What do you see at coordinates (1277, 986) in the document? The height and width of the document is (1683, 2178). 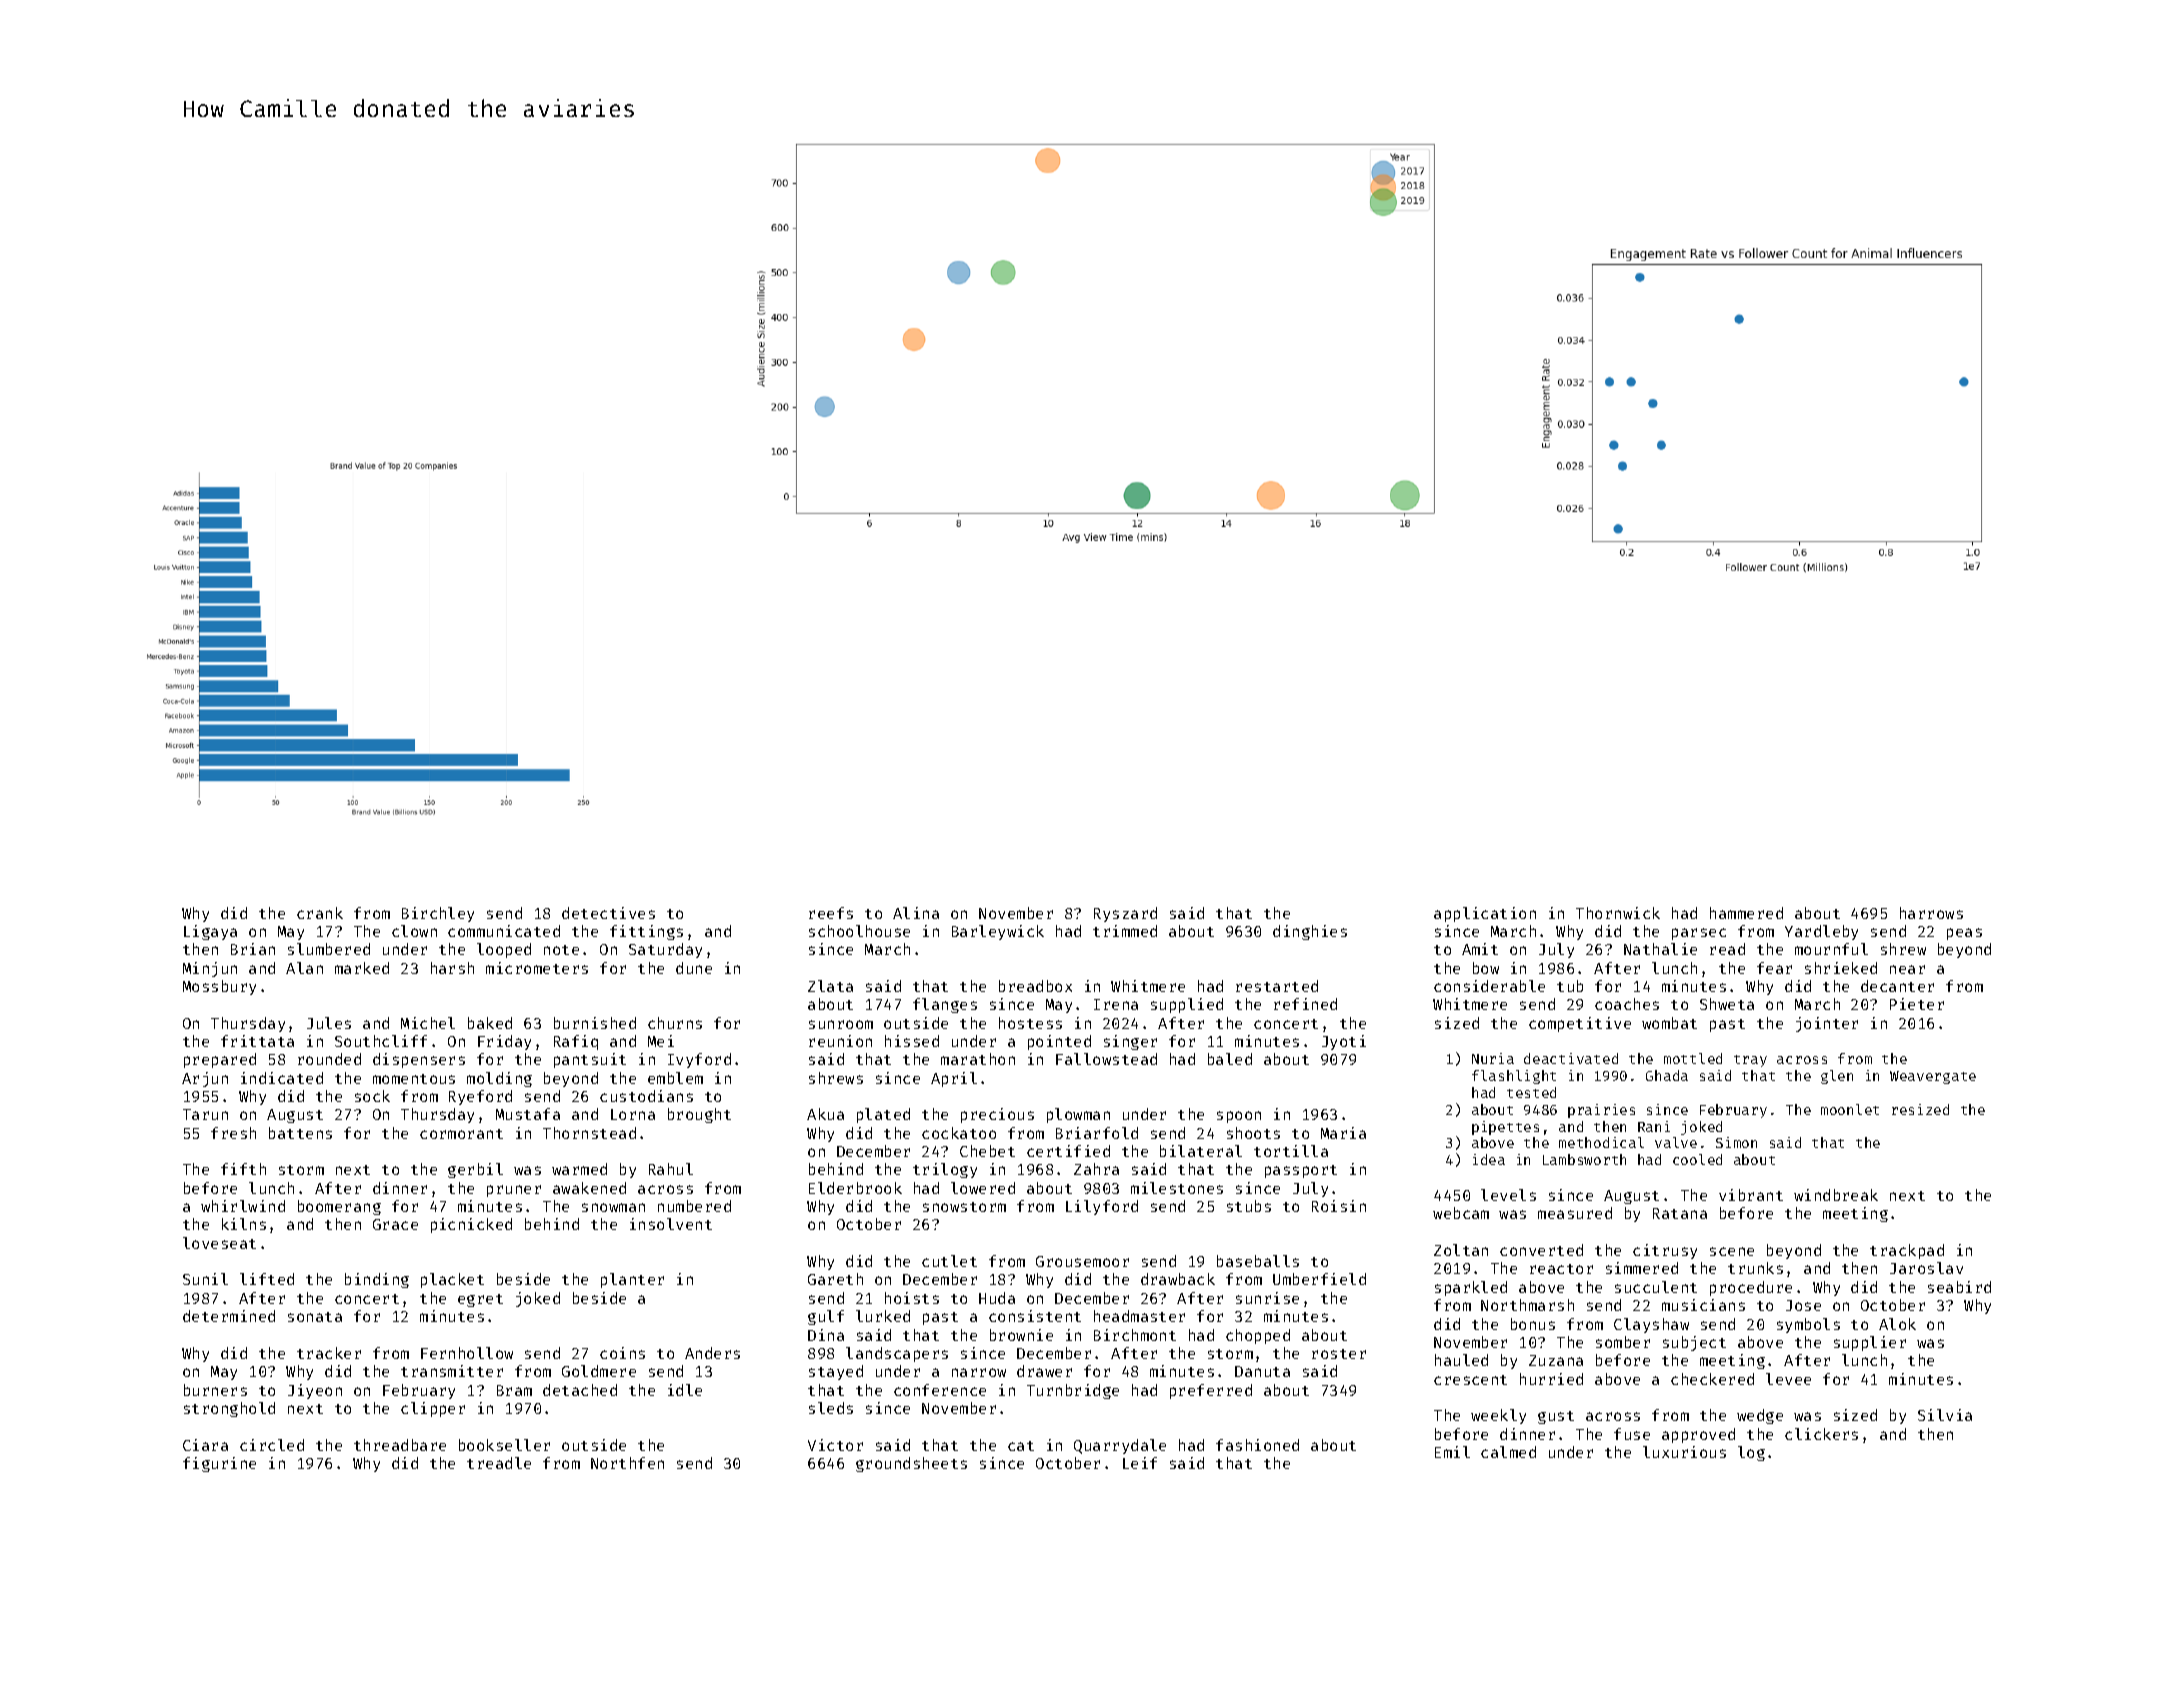 I see `restarted` at bounding box center [1277, 986].
